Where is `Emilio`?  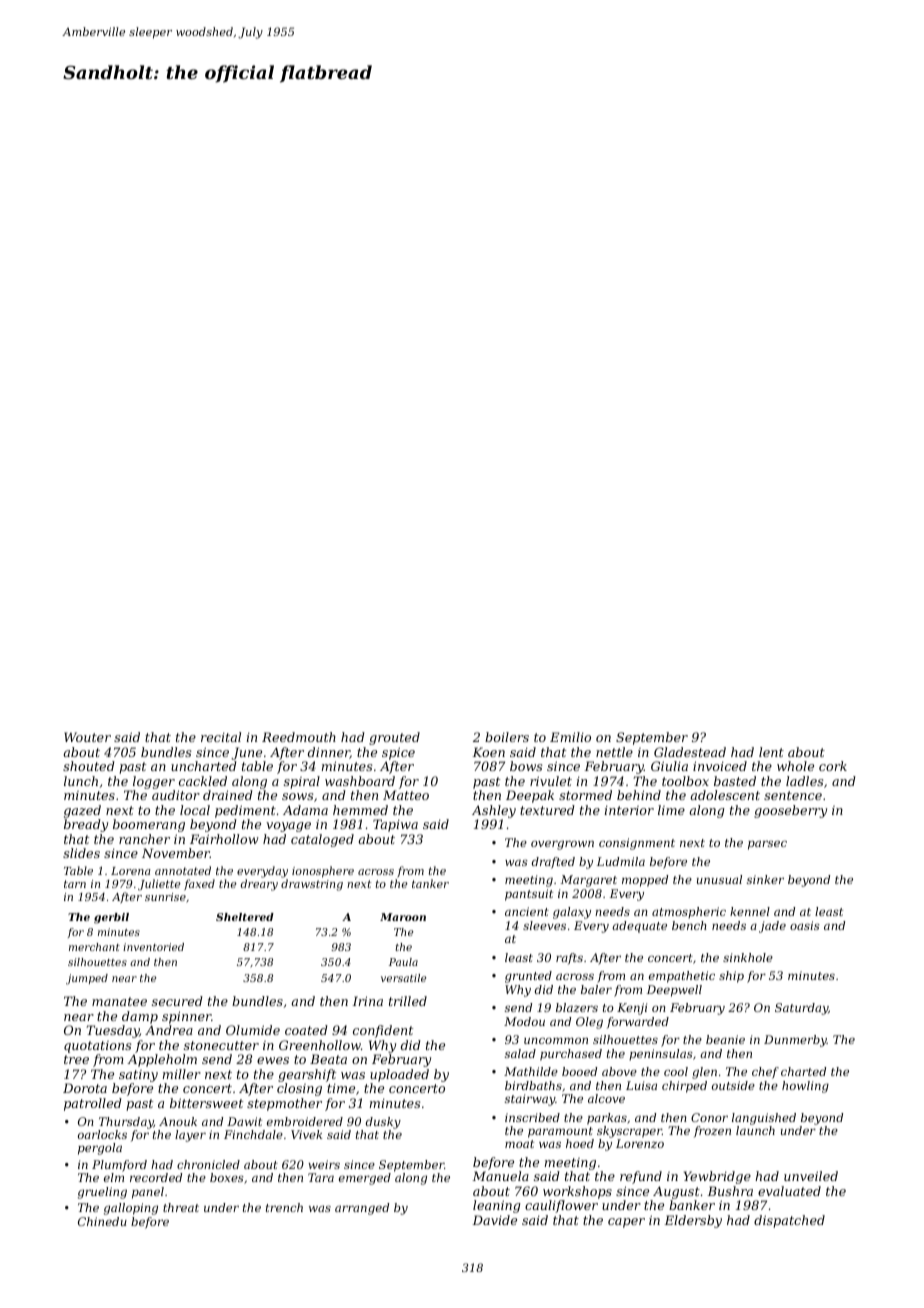 Emilio is located at coordinates (570, 737).
